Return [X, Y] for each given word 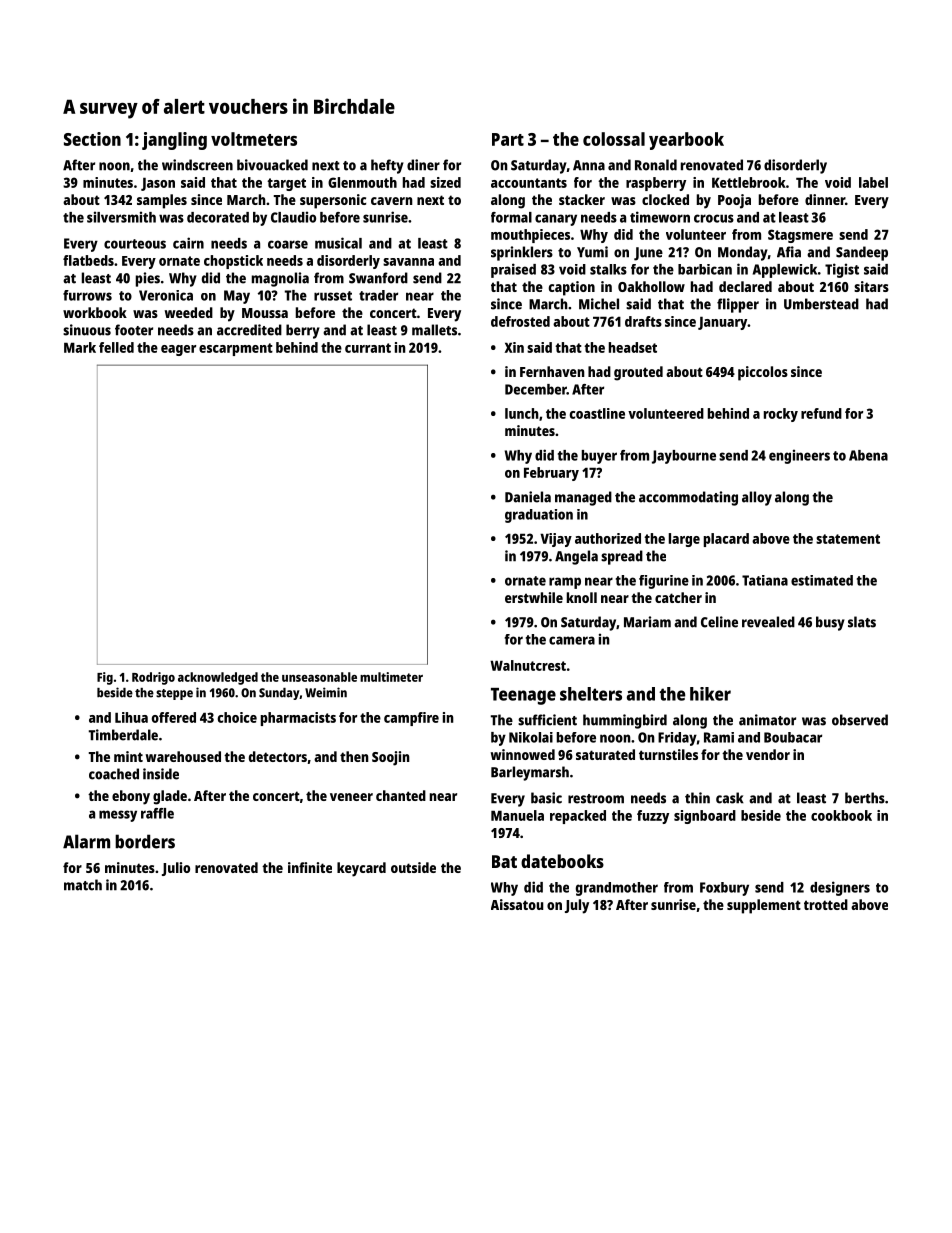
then [354, 756]
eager [178, 350]
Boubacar [793, 737]
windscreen [197, 165]
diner [423, 165]
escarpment [236, 349]
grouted [638, 373]
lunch [522, 413]
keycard [361, 869]
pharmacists [298, 719]
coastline [597, 413]
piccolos [763, 373]
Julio [176, 869]
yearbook [686, 141]
